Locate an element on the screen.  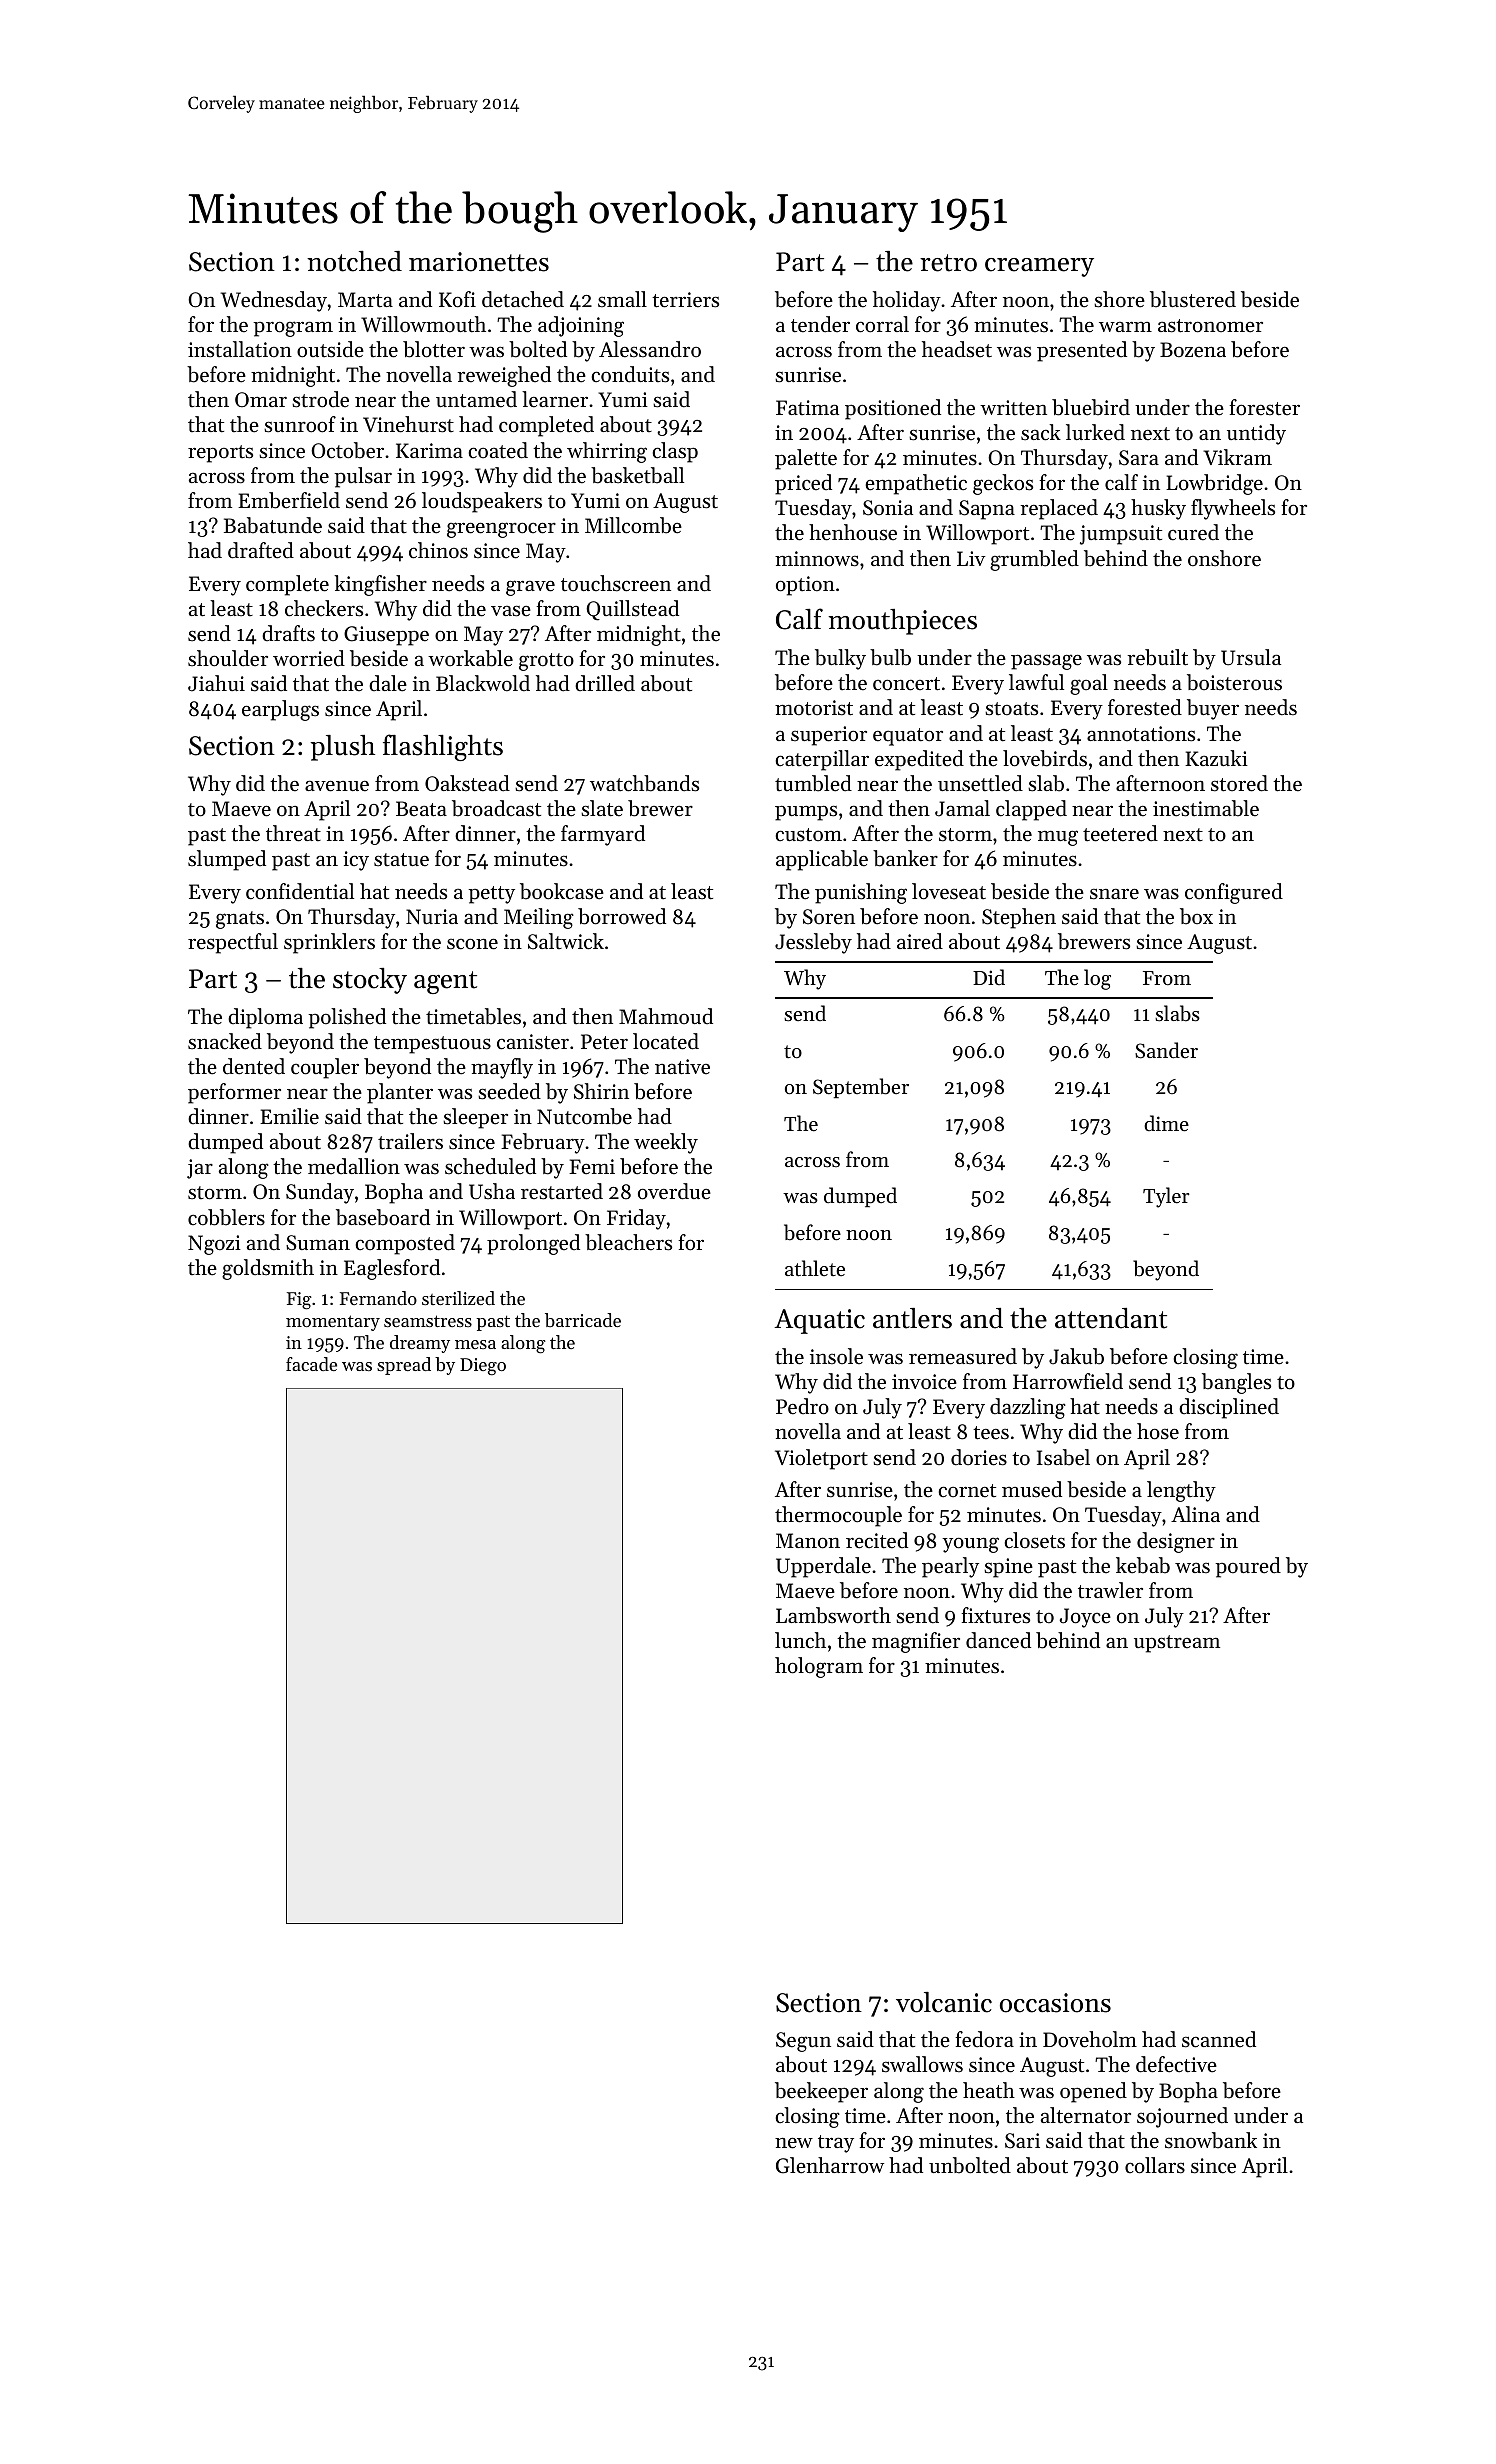
motorist is located at coordinates (814, 708).
